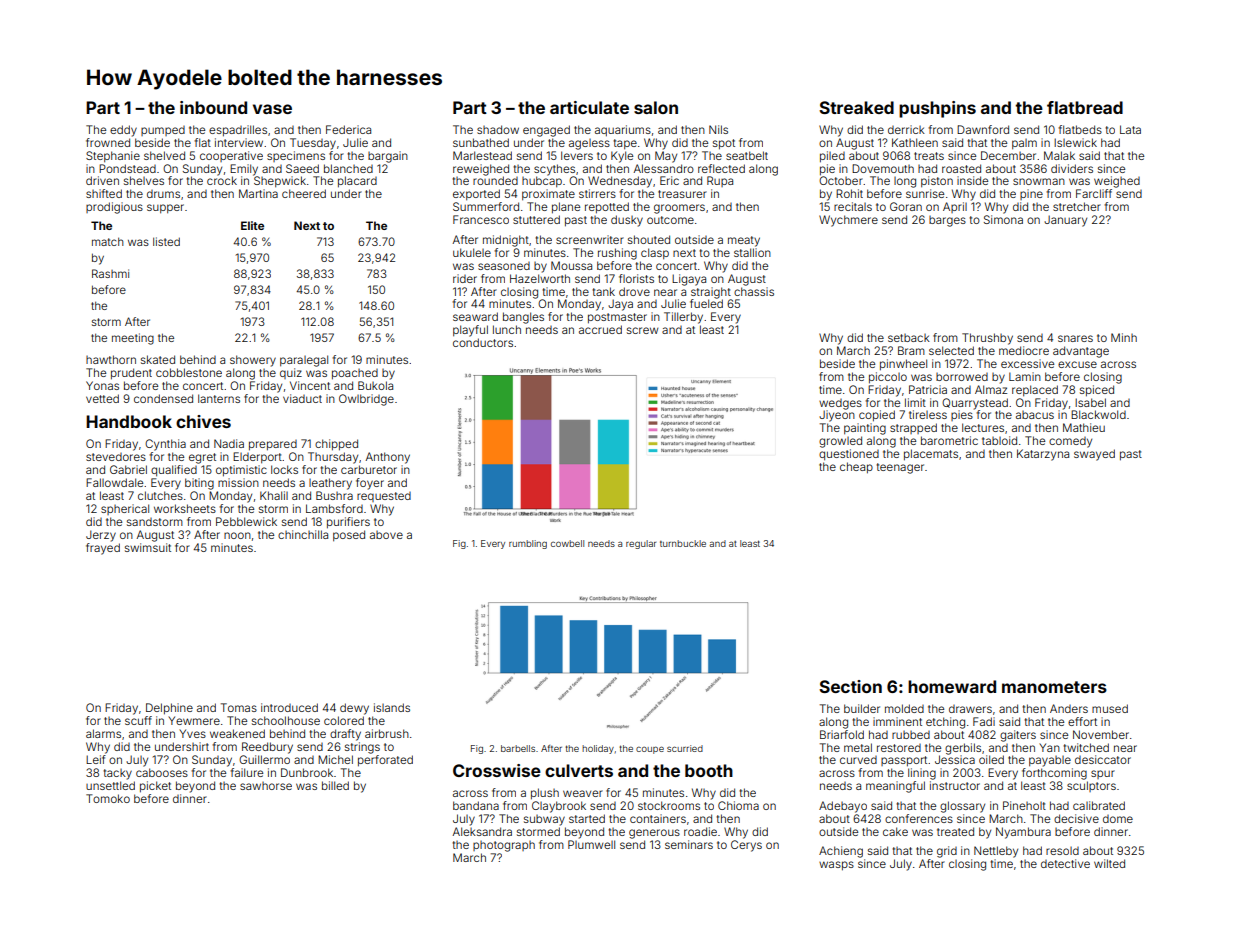 The image size is (1233, 952). What do you see at coordinates (952, 686) in the document?
I see `homeward` at bounding box center [952, 686].
